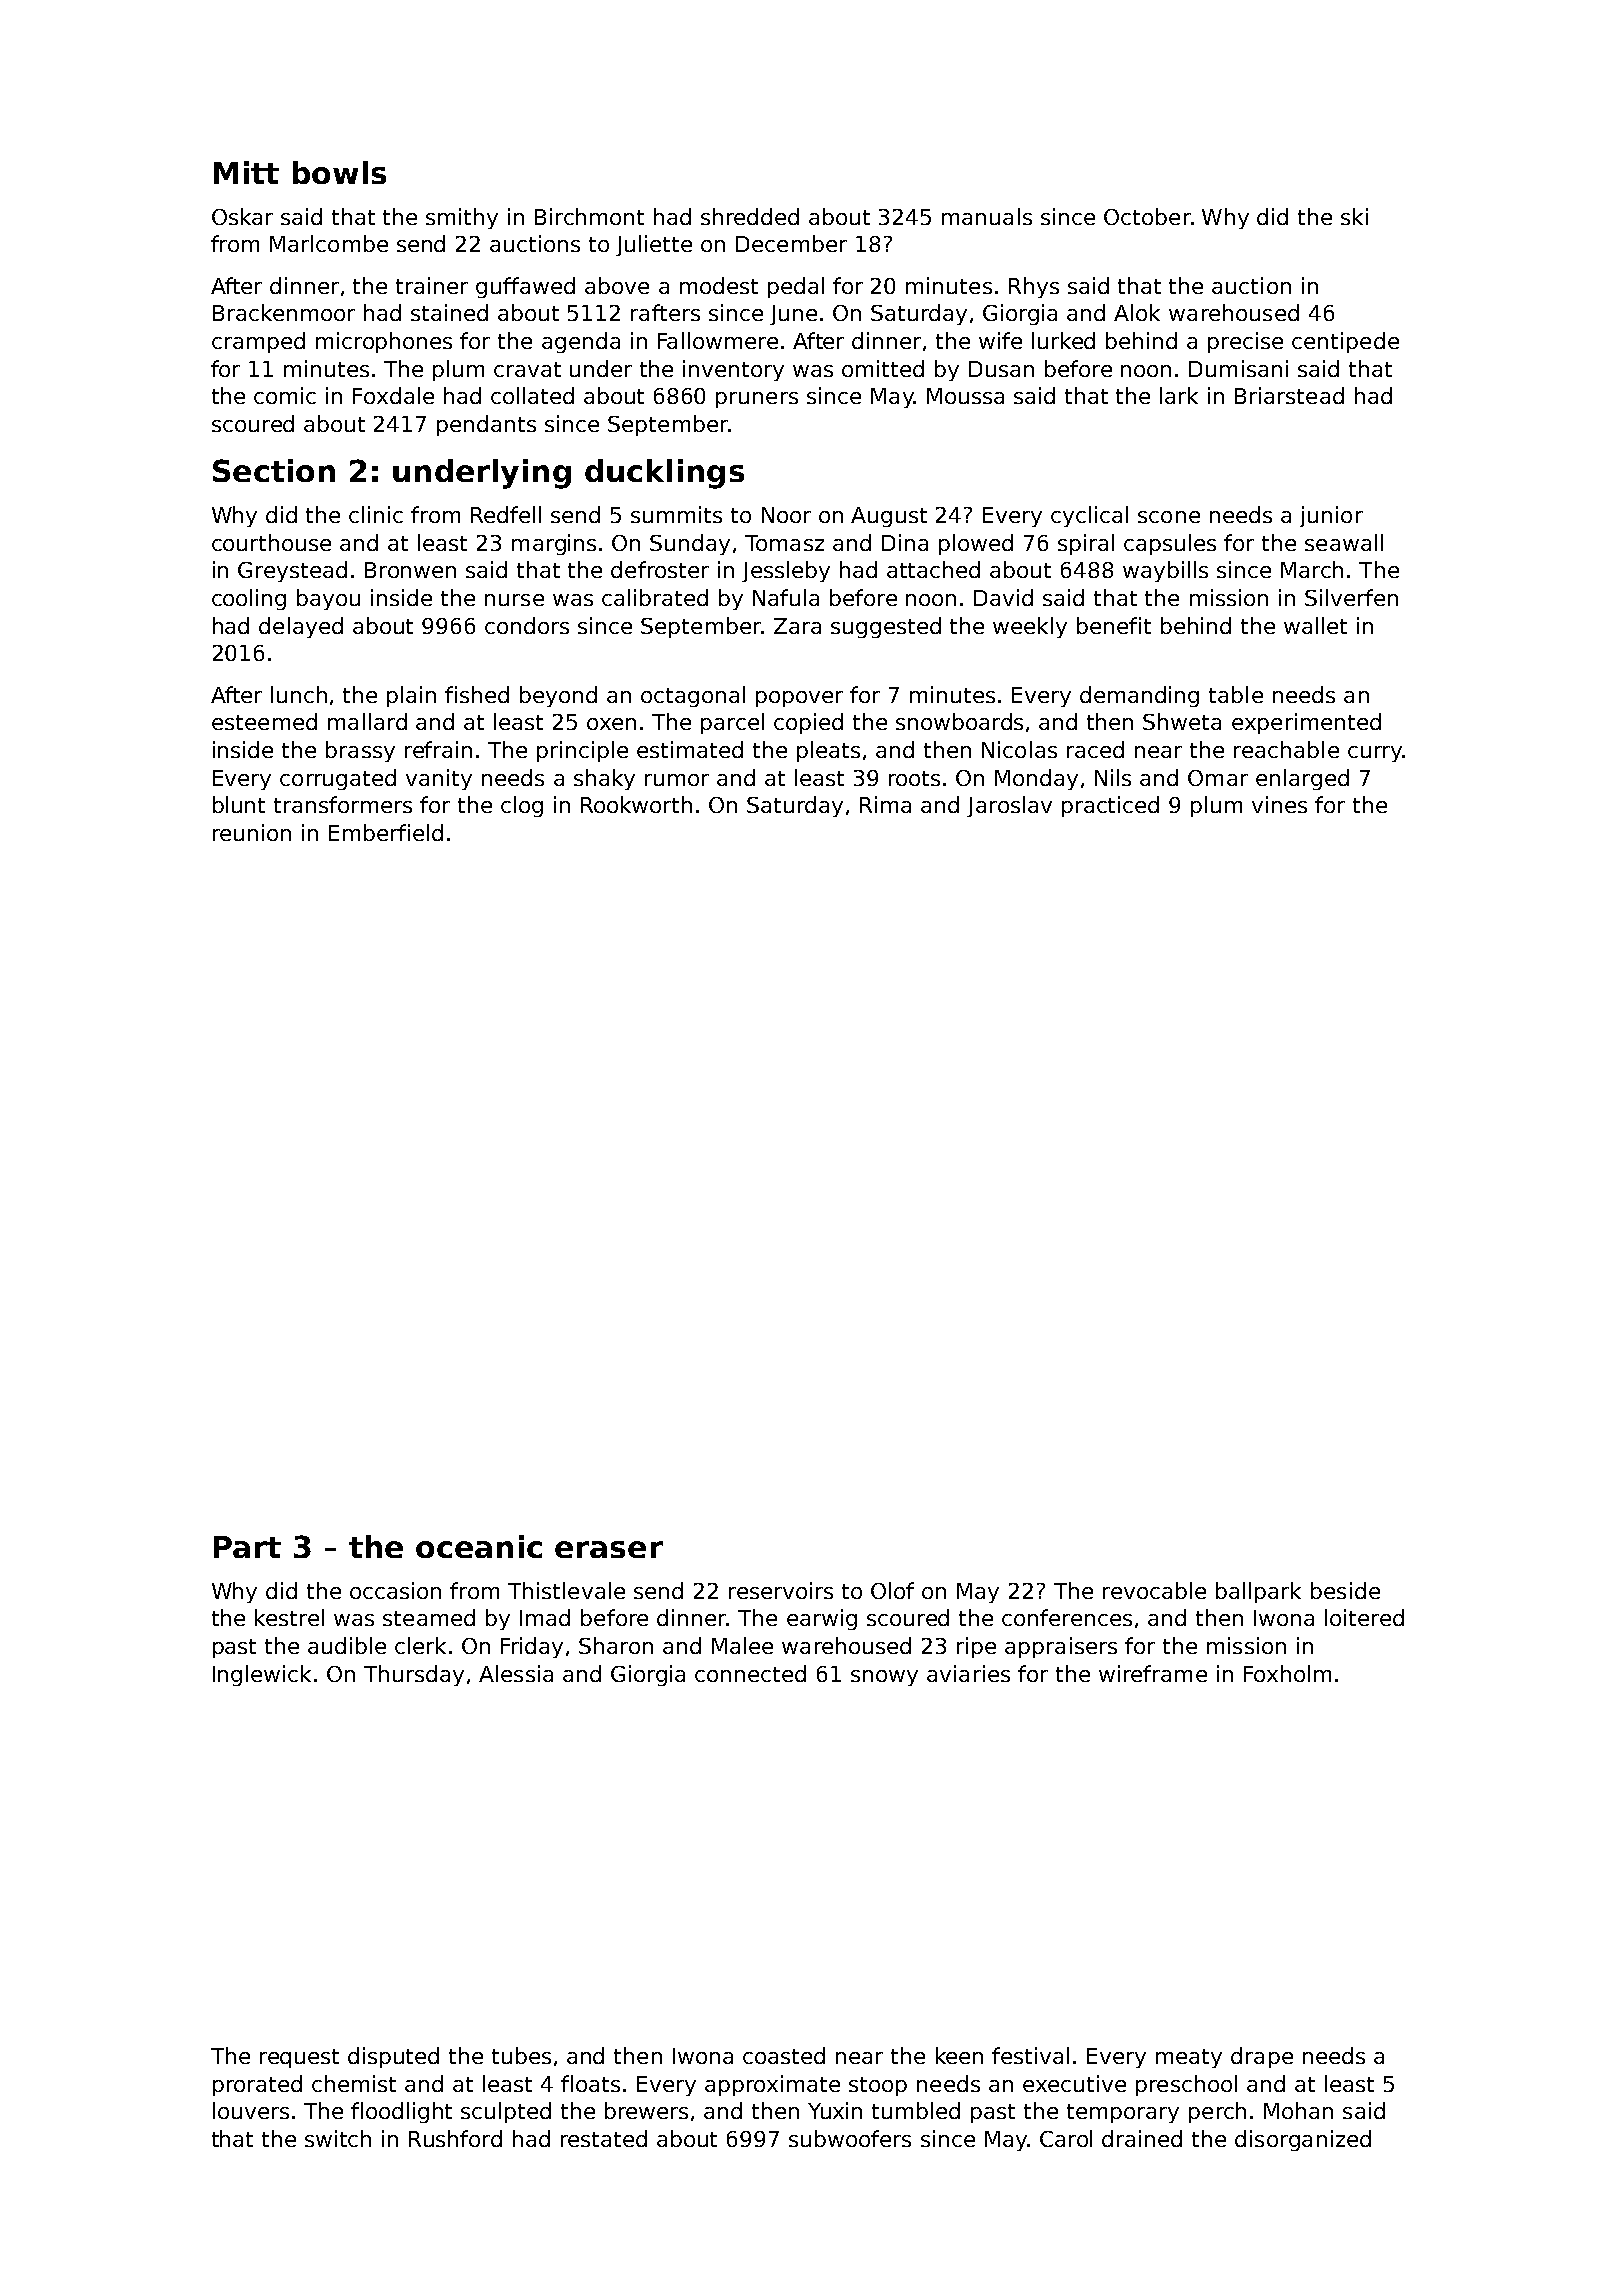 This image has width=1620, height=2292. I want to click on vines, so click(1279, 804).
